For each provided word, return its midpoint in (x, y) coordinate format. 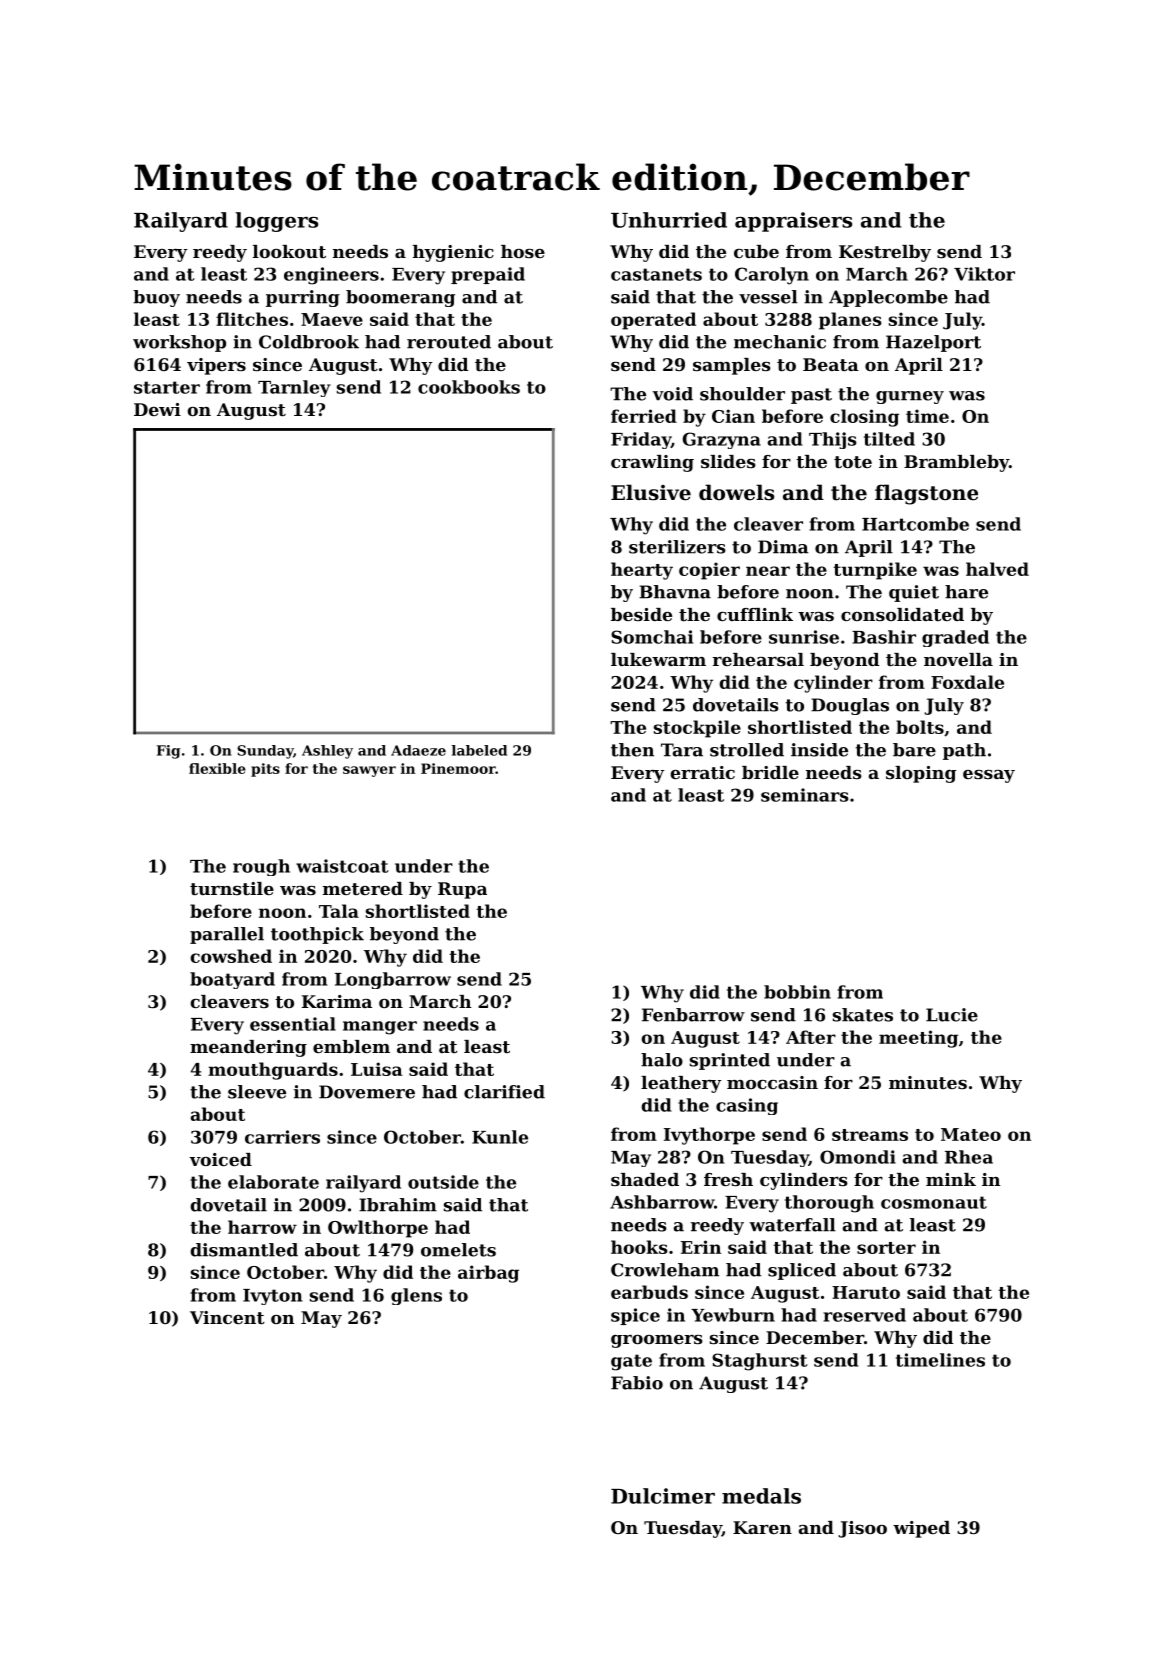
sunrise (804, 637)
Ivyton (272, 1297)
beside (641, 614)
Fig (169, 752)
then (632, 750)
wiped (921, 1529)
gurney (910, 397)
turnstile (232, 888)
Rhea (969, 1157)
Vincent (227, 1317)
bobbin (797, 992)
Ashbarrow (662, 1202)
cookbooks (469, 387)
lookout (289, 251)
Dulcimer (663, 1496)
